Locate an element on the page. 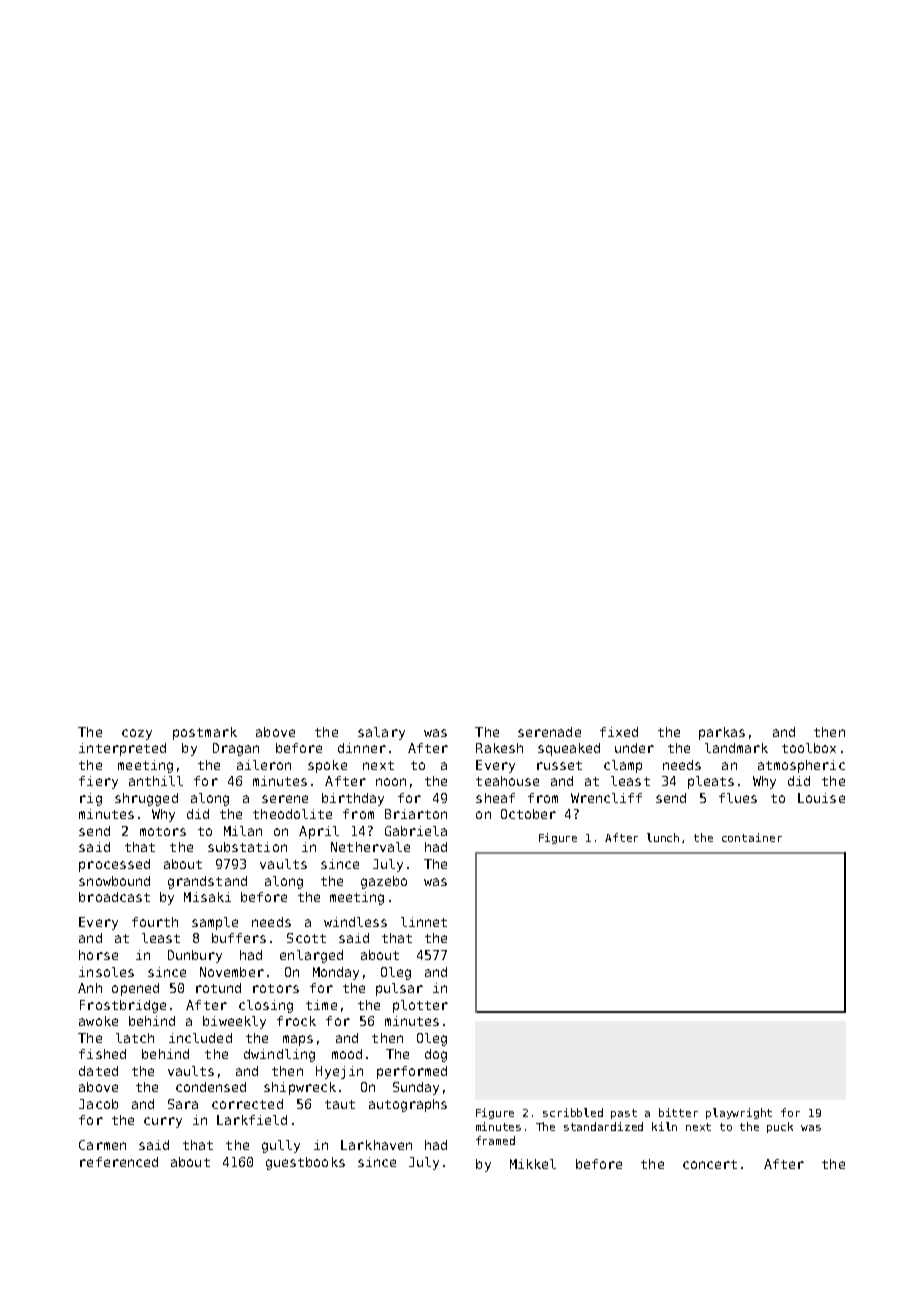 The image size is (924, 1314). condensed is located at coordinates (211, 1087).
